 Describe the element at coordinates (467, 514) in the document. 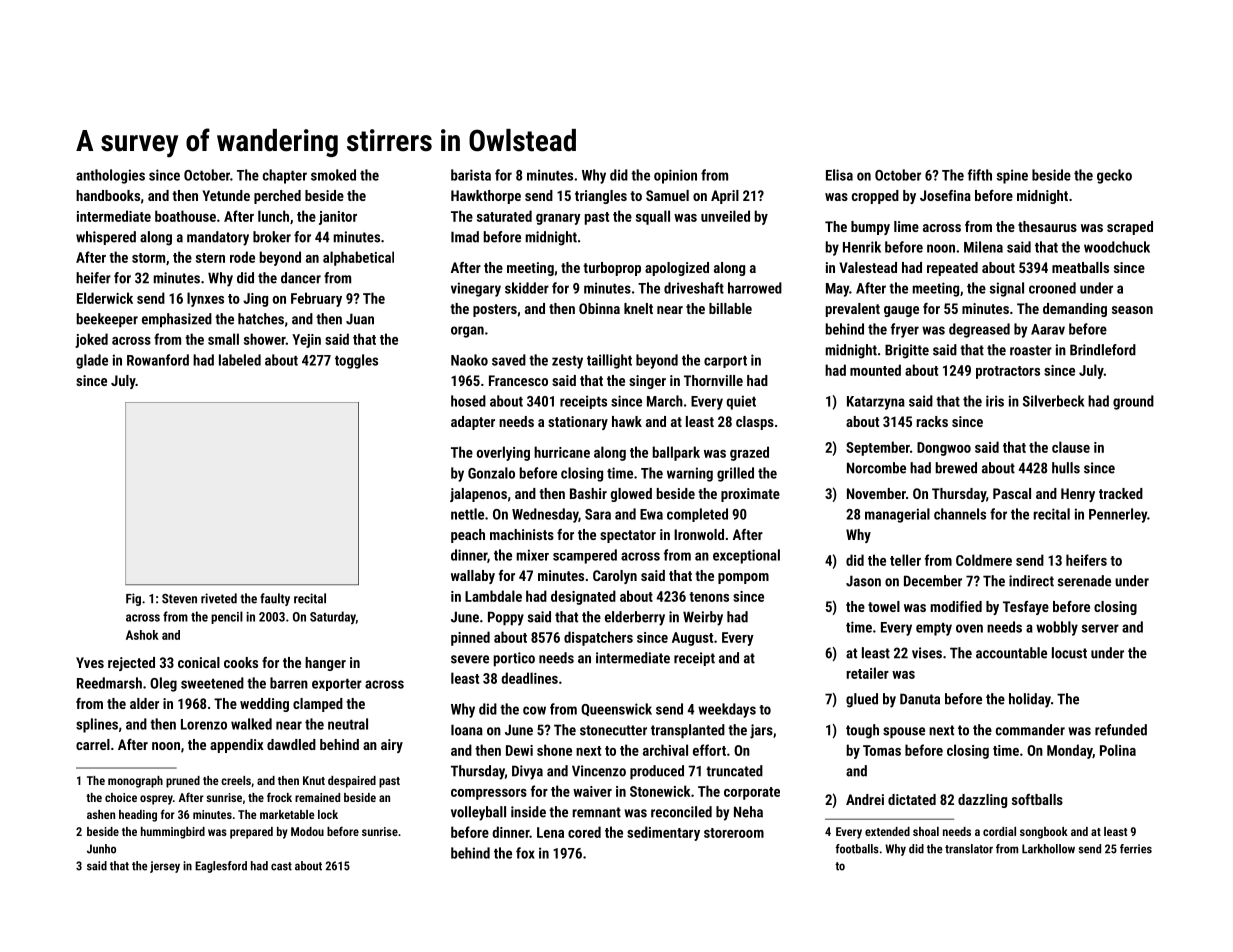

I see `nettle` at that location.
